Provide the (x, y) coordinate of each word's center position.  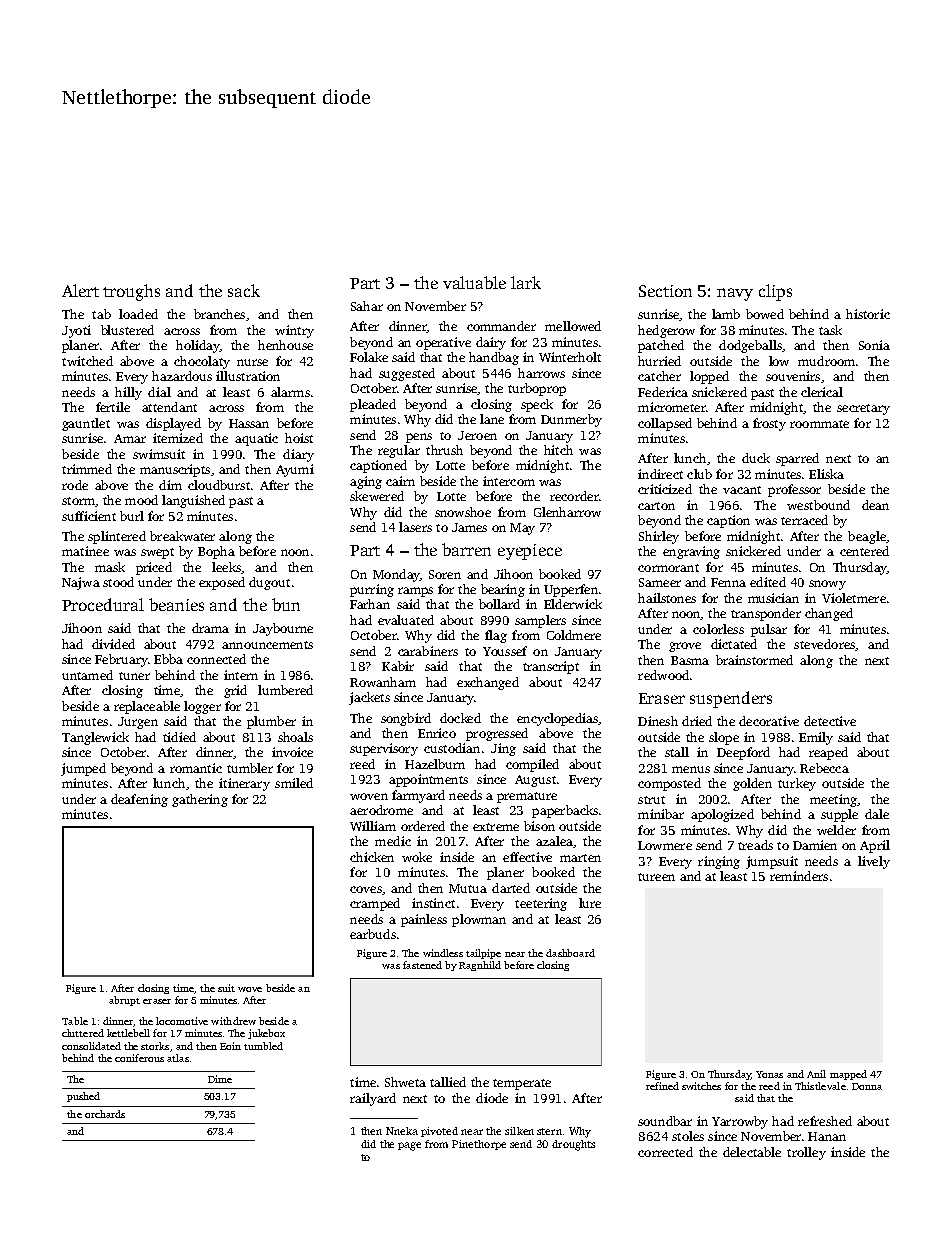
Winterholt (570, 357)
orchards (105, 1114)
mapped (848, 1075)
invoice (292, 752)
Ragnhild (480, 966)
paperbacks (565, 811)
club (699, 474)
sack (244, 290)
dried (697, 721)
